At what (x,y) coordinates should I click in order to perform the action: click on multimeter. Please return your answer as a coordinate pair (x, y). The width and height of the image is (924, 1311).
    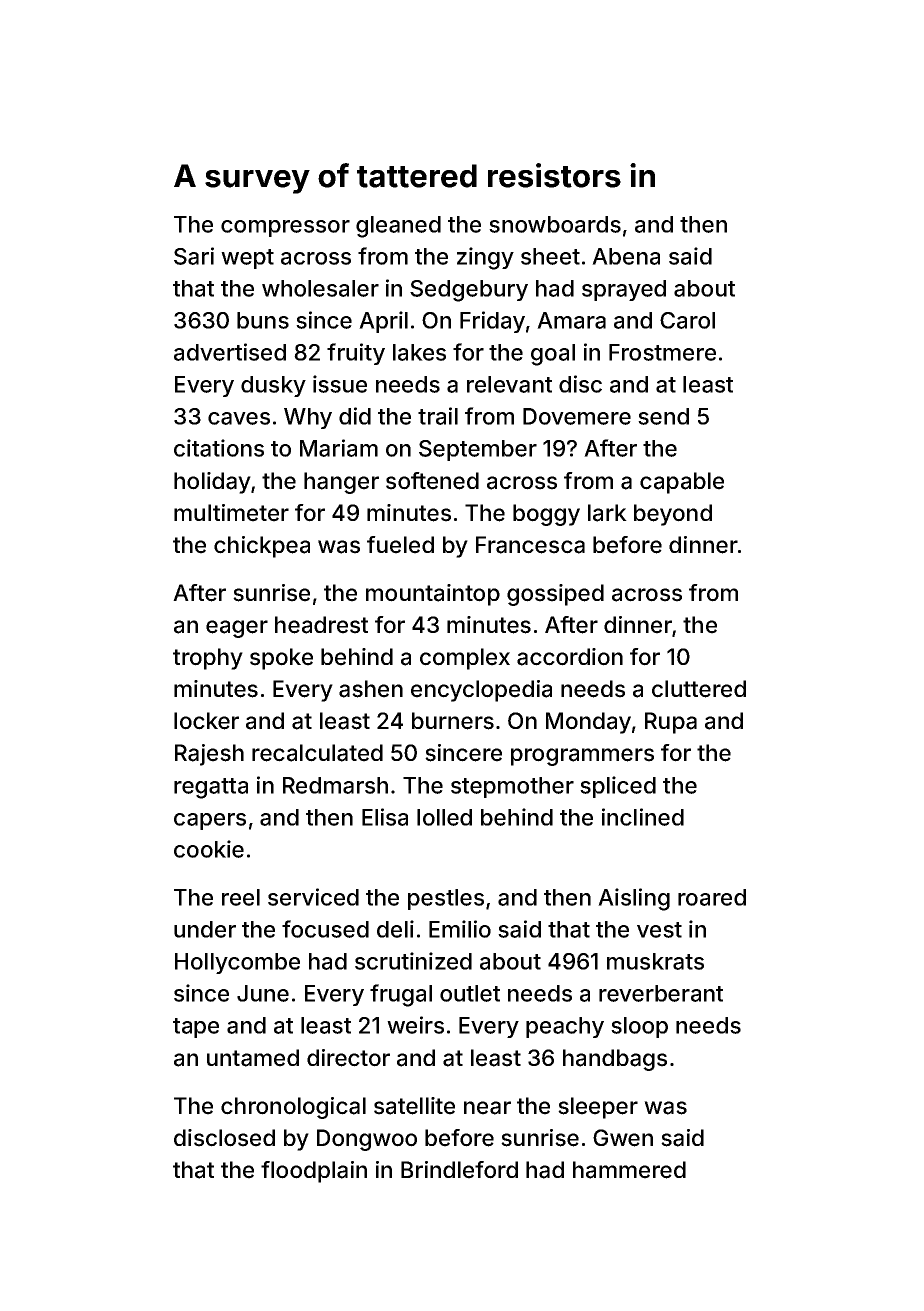
    Looking at the image, I should click on (231, 513).
